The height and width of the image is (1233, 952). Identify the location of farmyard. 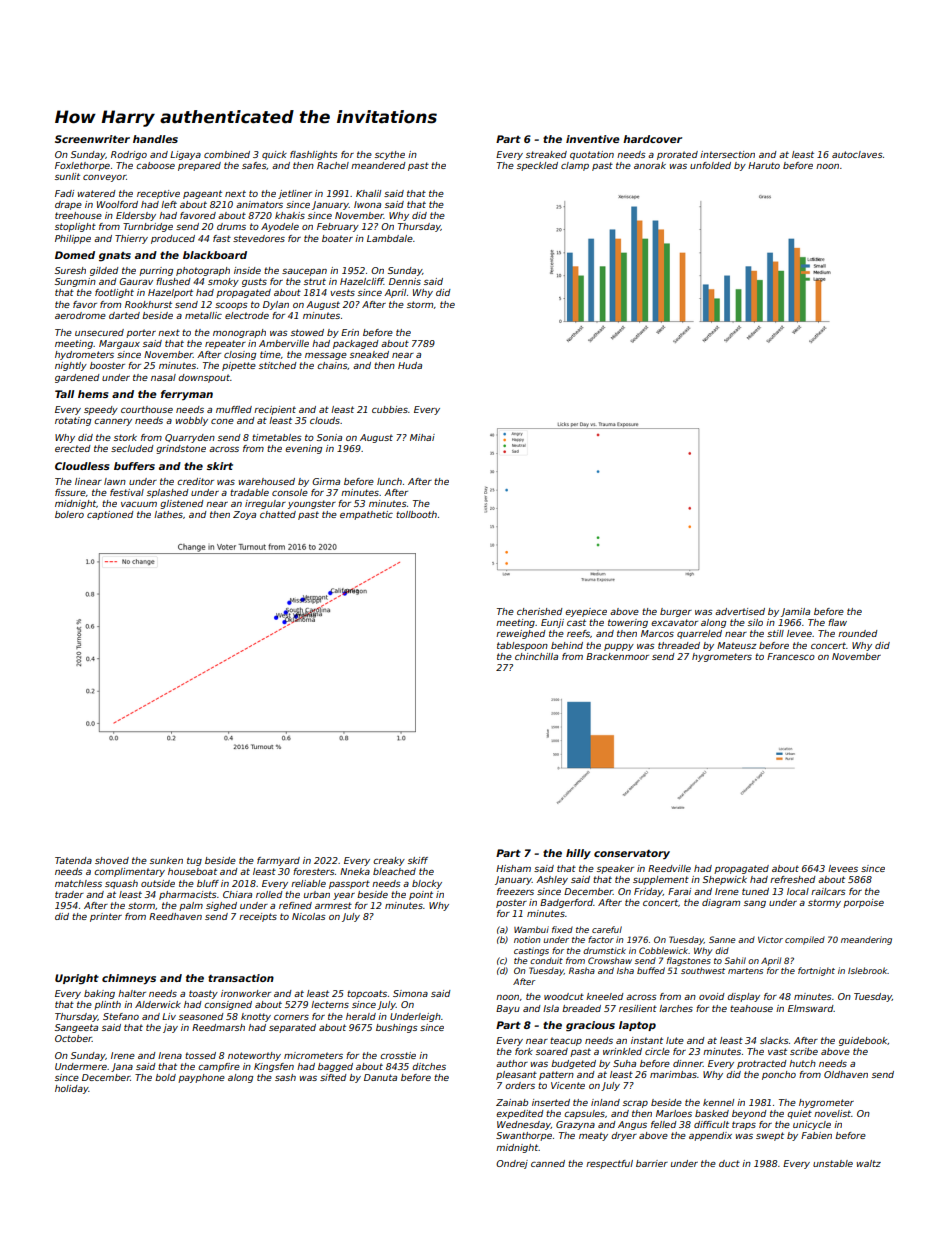
(278, 861).
